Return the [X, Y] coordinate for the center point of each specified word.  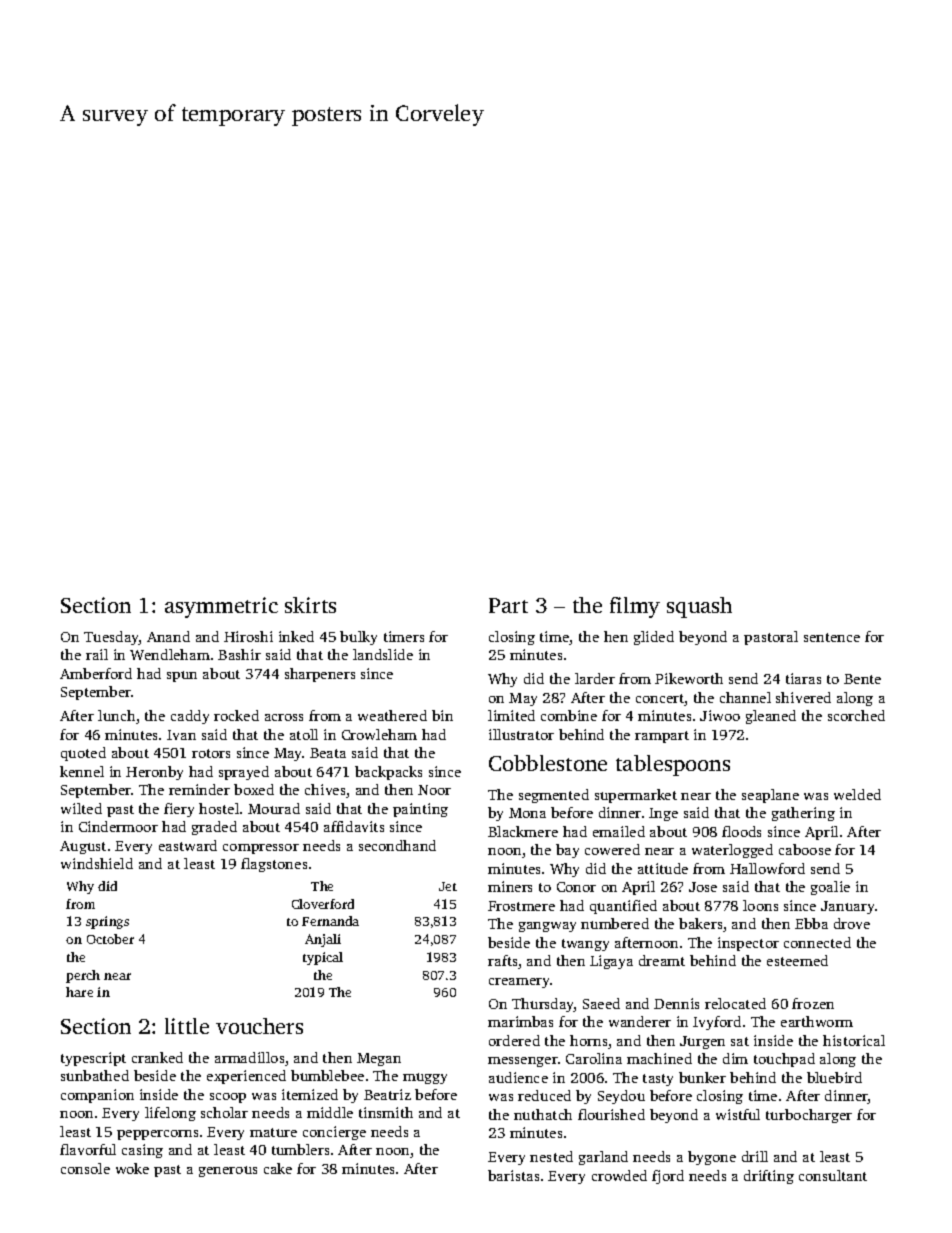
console [85, 1168]
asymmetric [221, 607]
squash [699, 607]
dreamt [662, 960]
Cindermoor [118, 826]
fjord [668, 1177]
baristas [513, 1175]
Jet [448, 886]
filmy [635, 607]
